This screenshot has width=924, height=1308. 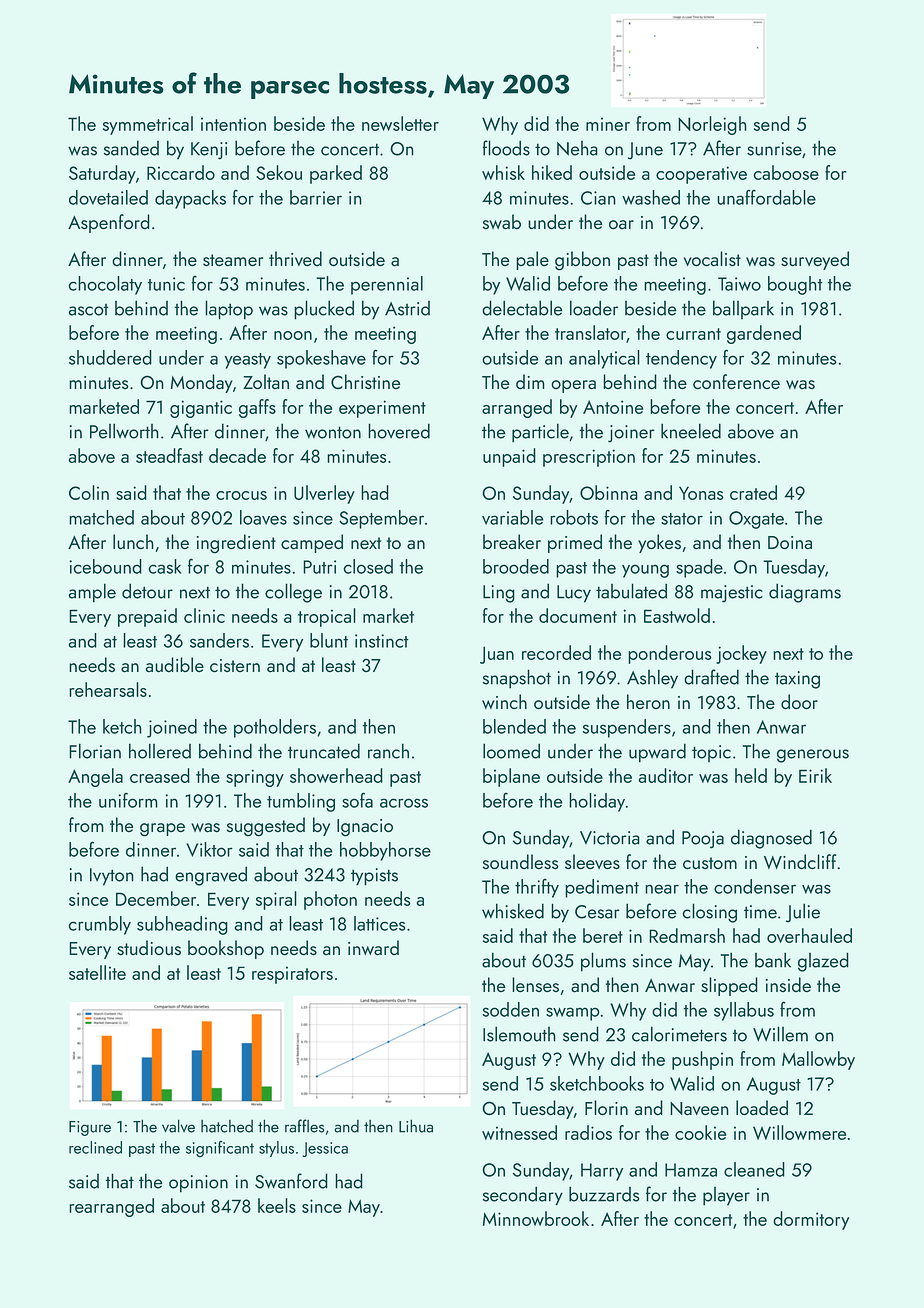 What do you see at coordinates (711, 753) in the screenshot?
I see `topic` at bounding box center [711, 753].
